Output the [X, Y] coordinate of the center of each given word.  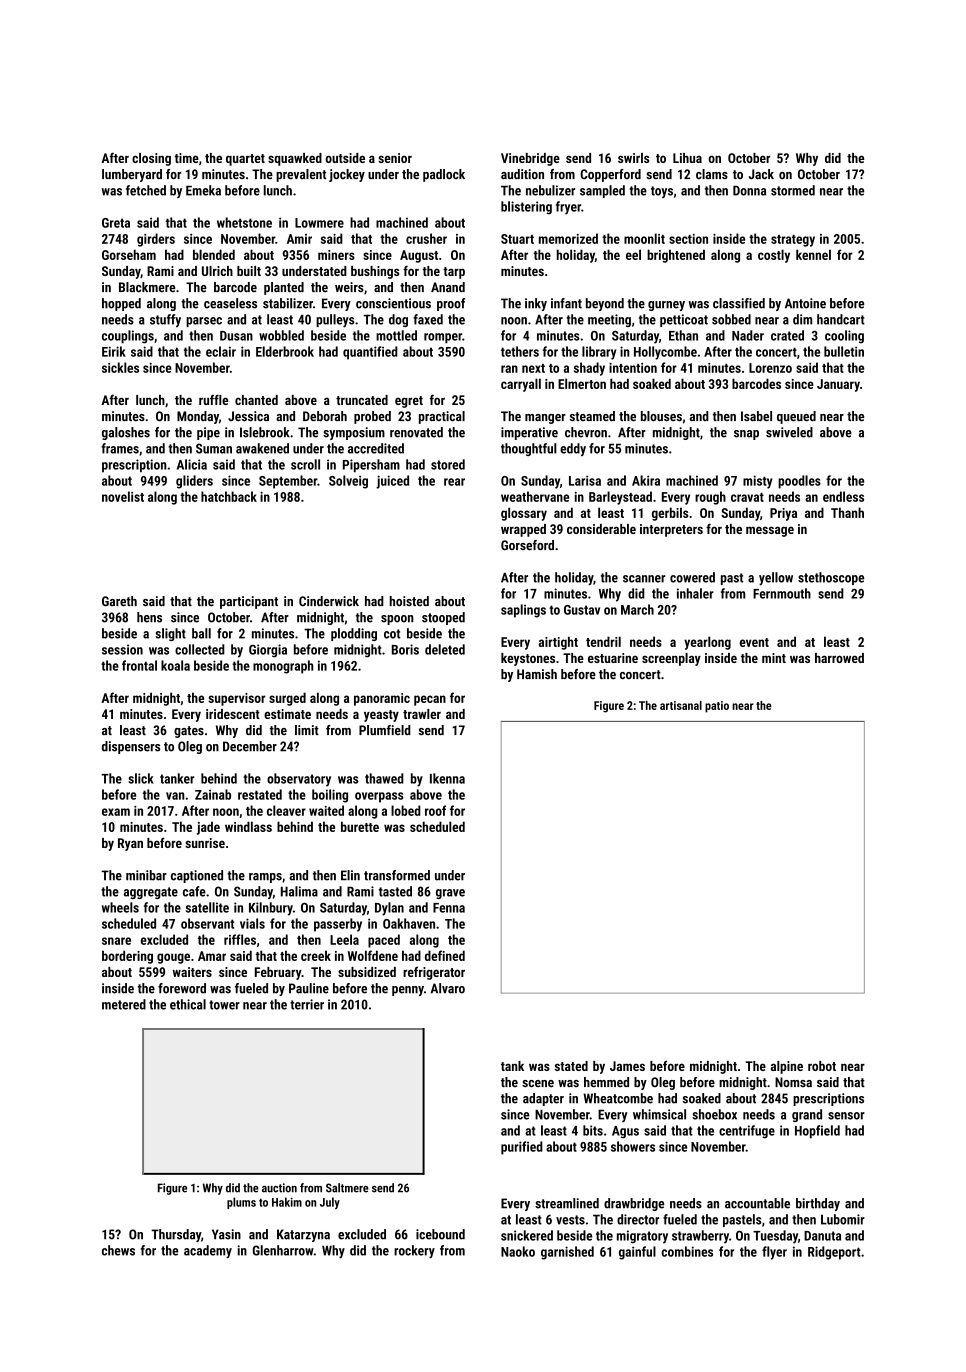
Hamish [537, 674]
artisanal [681, 705]
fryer [568, 208]
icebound [440, 1234]
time [187, 158]
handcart [841, 319]
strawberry [700, 1237]
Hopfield [817, 1132]
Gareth [119, 601]
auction [279, 1188]
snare [116, 941]
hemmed [606, 1082]
